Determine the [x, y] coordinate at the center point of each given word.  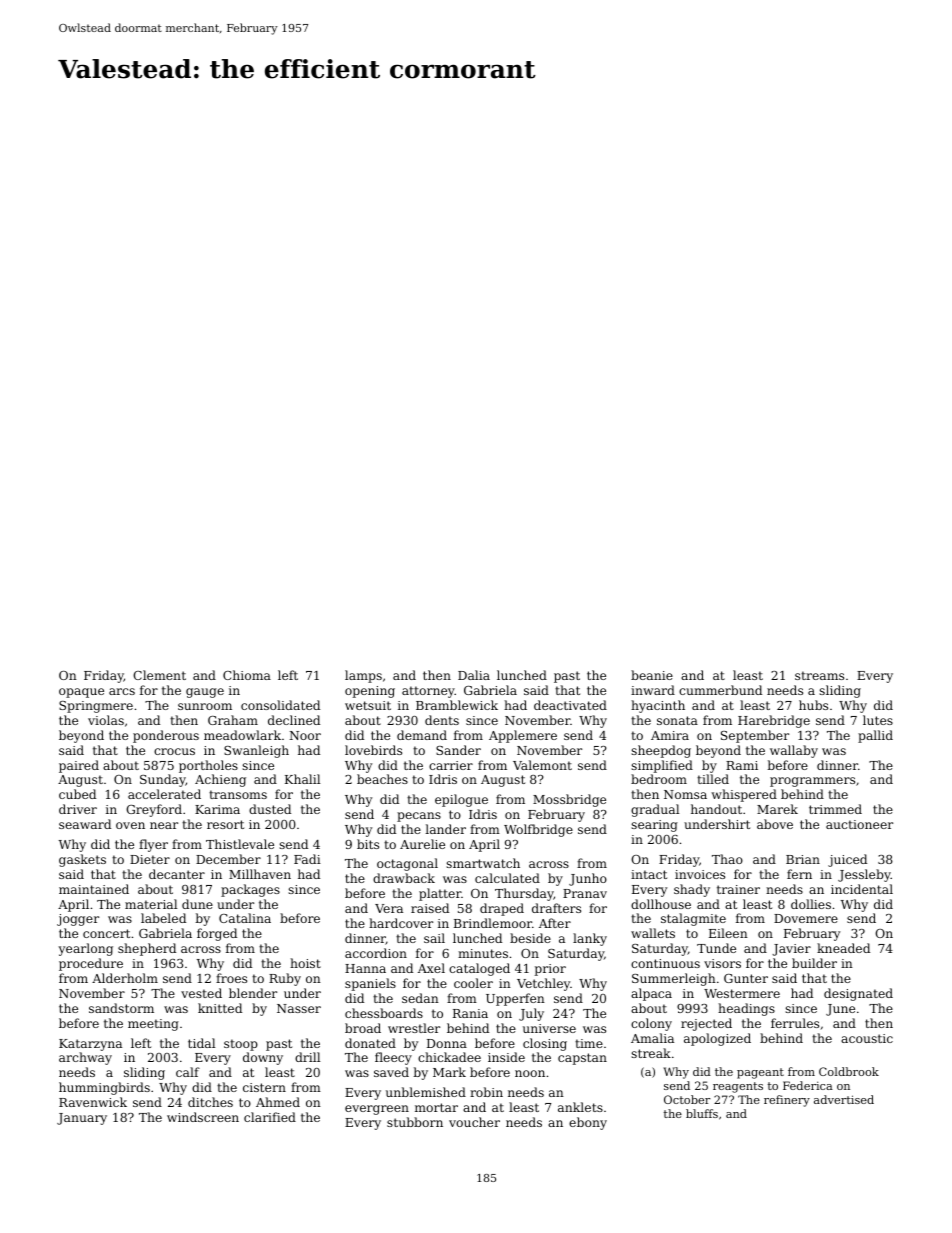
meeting [153, 1025]
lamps [363, 676]
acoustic [867, 1038]
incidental [862, 889]
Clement [159, 675]
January [82, 1119]
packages [250, 890]
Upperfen [515, 999]
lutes [878, 720]
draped [502, 909]
